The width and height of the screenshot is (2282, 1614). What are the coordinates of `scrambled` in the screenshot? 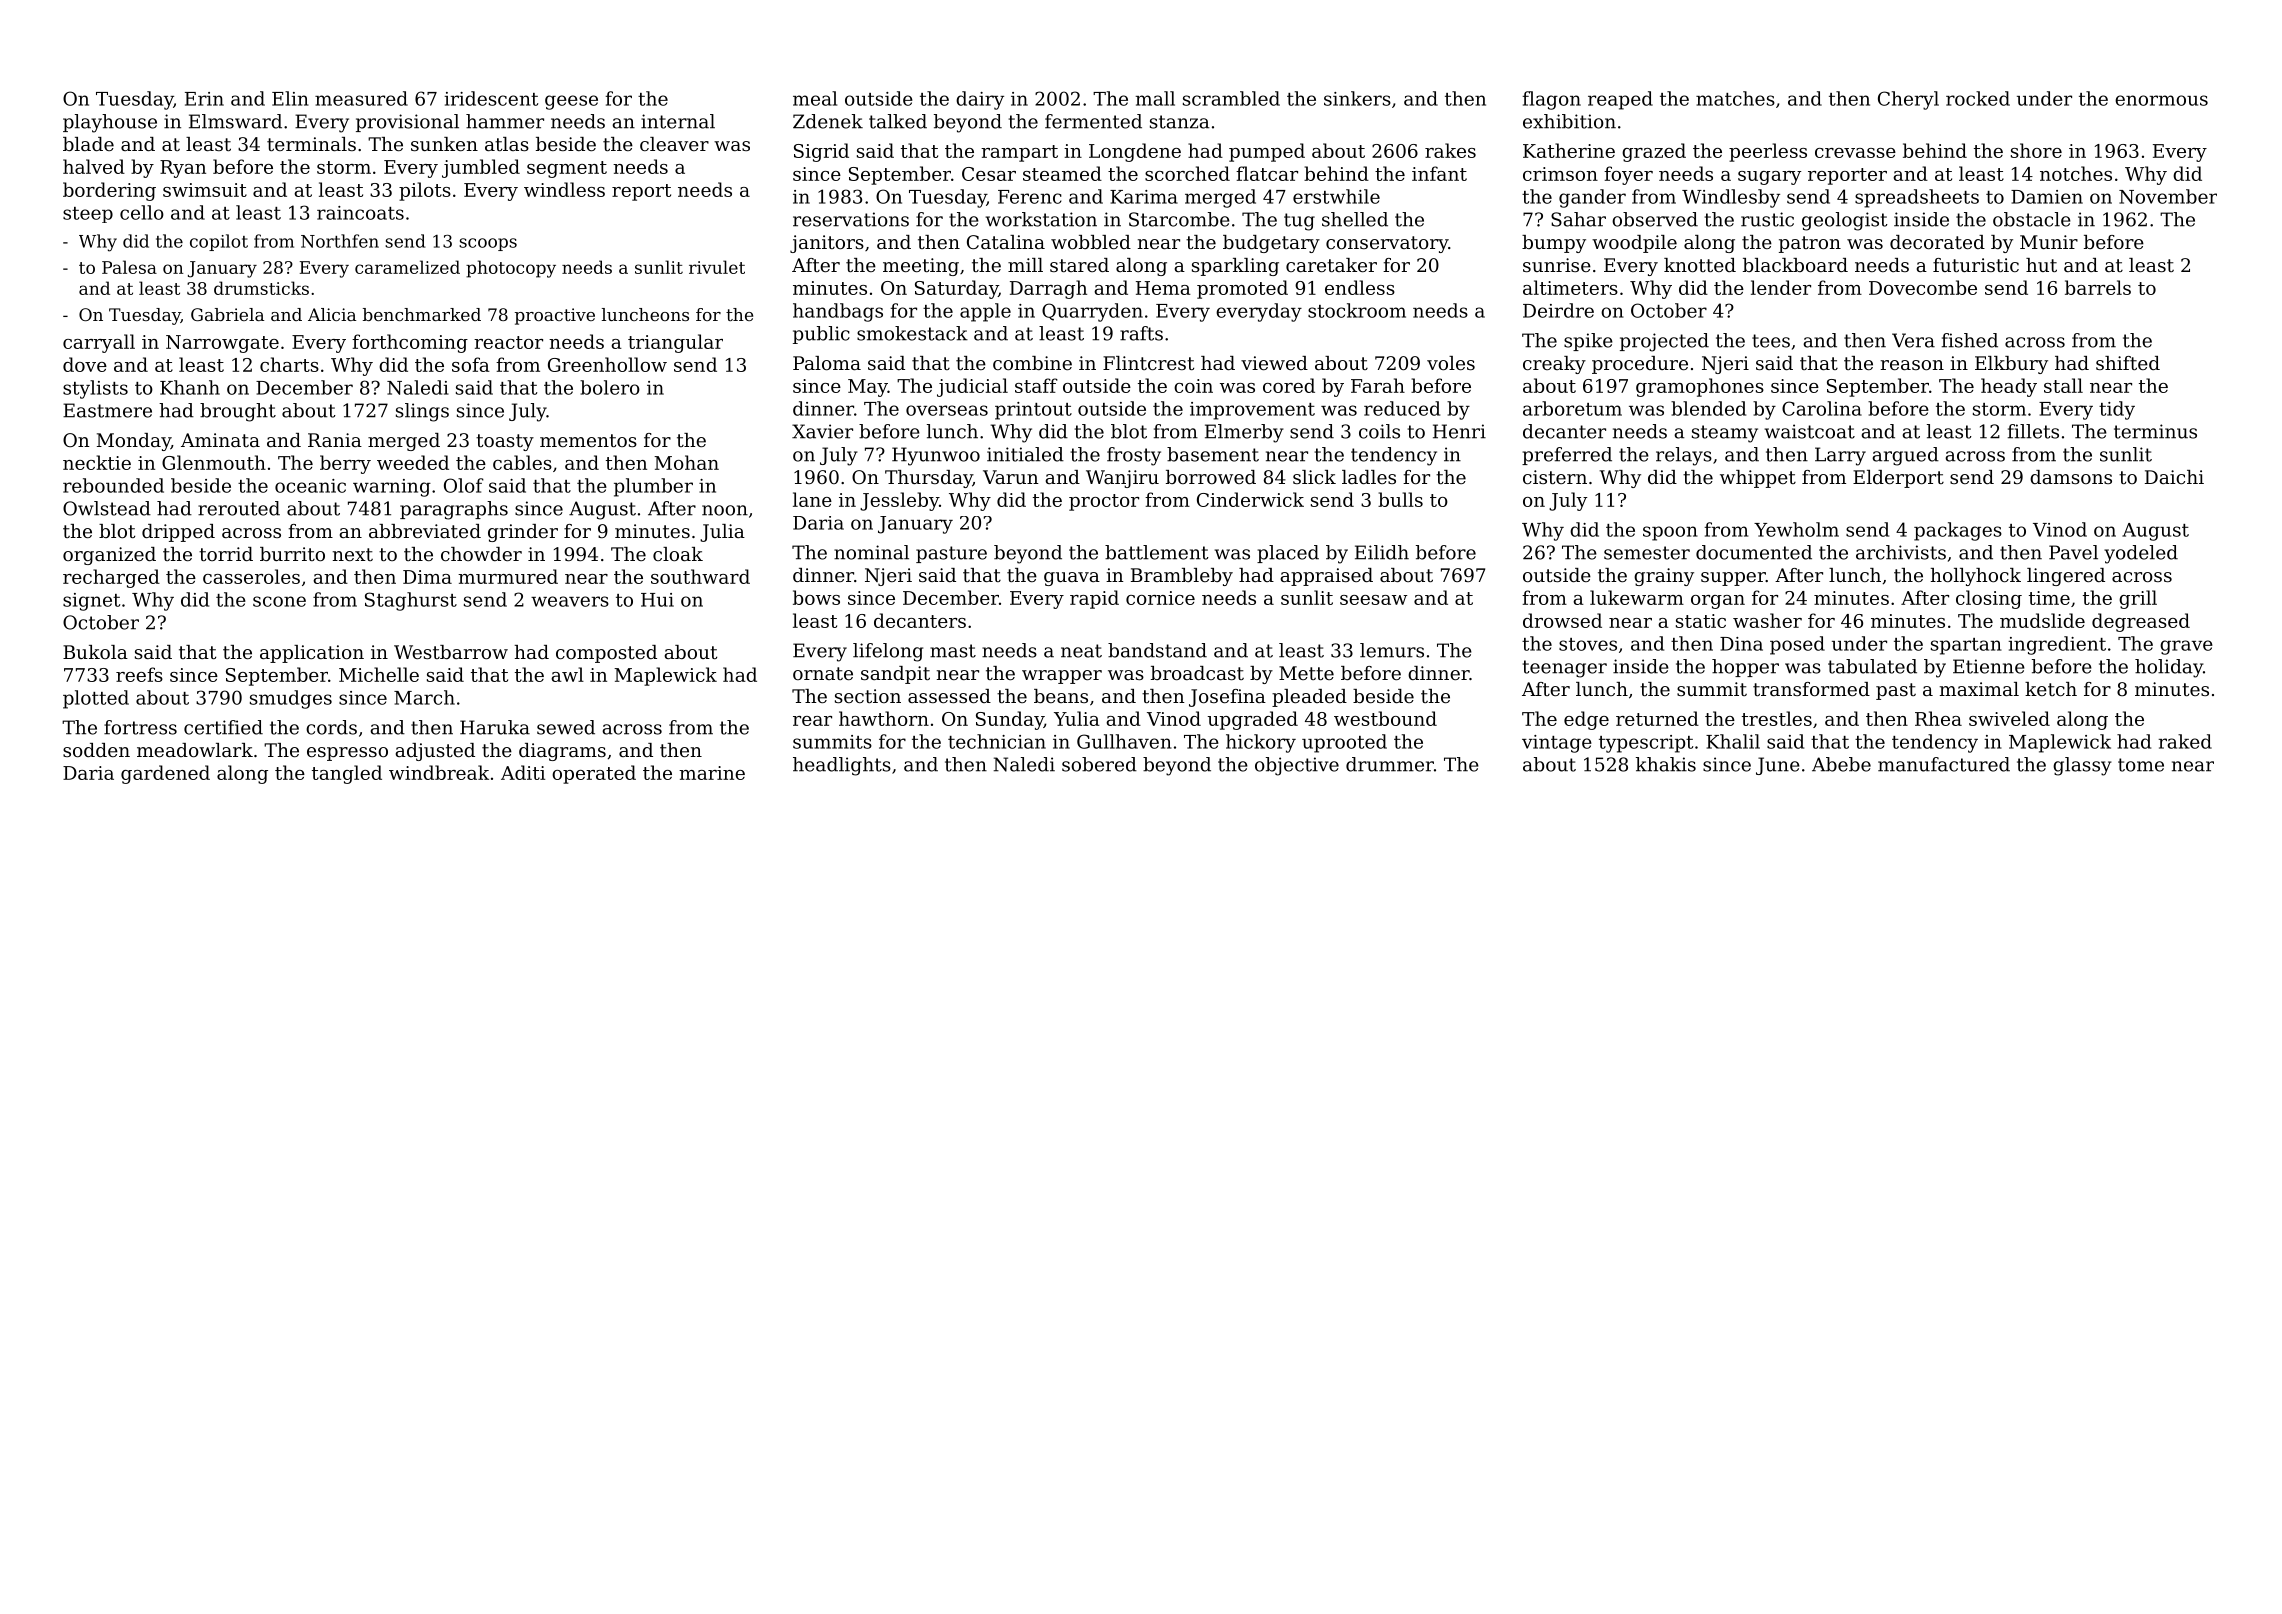 It's located at (1231, 98).
